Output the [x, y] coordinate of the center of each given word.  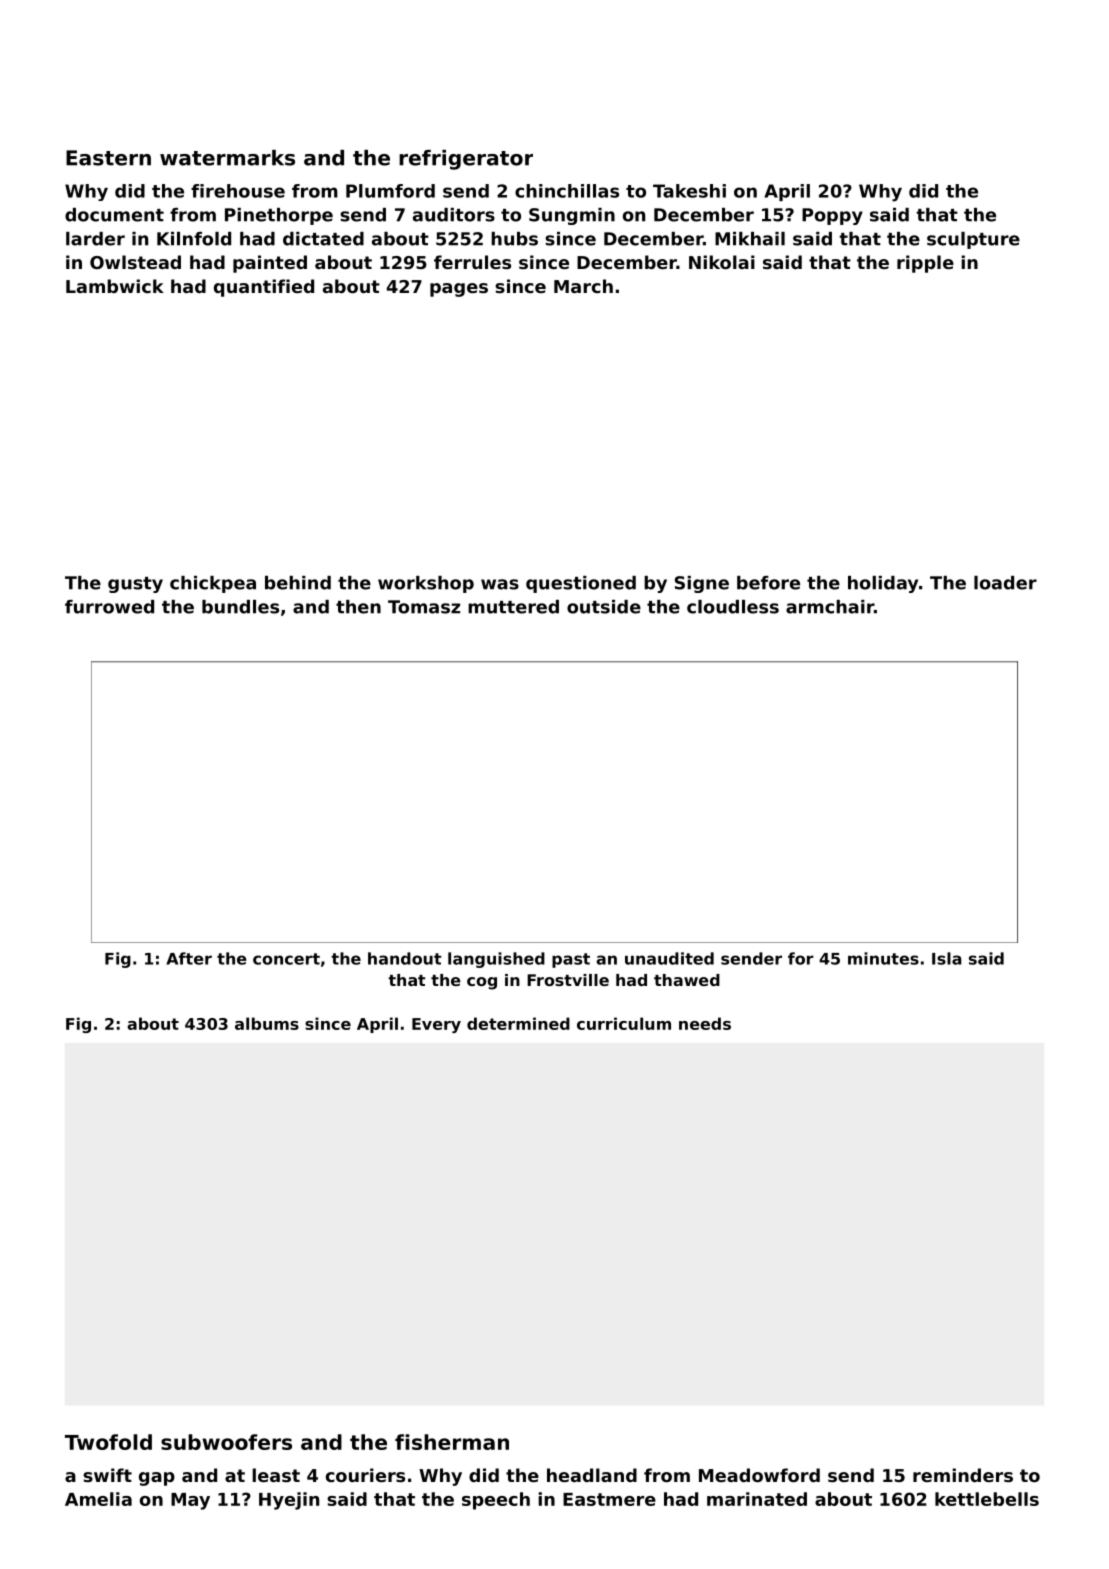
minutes [883, 958]
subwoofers [226, 1442]
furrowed [109, 607]
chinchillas [567, 191]
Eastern [108, 158]
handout [405, 958]
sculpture [973, 240]
